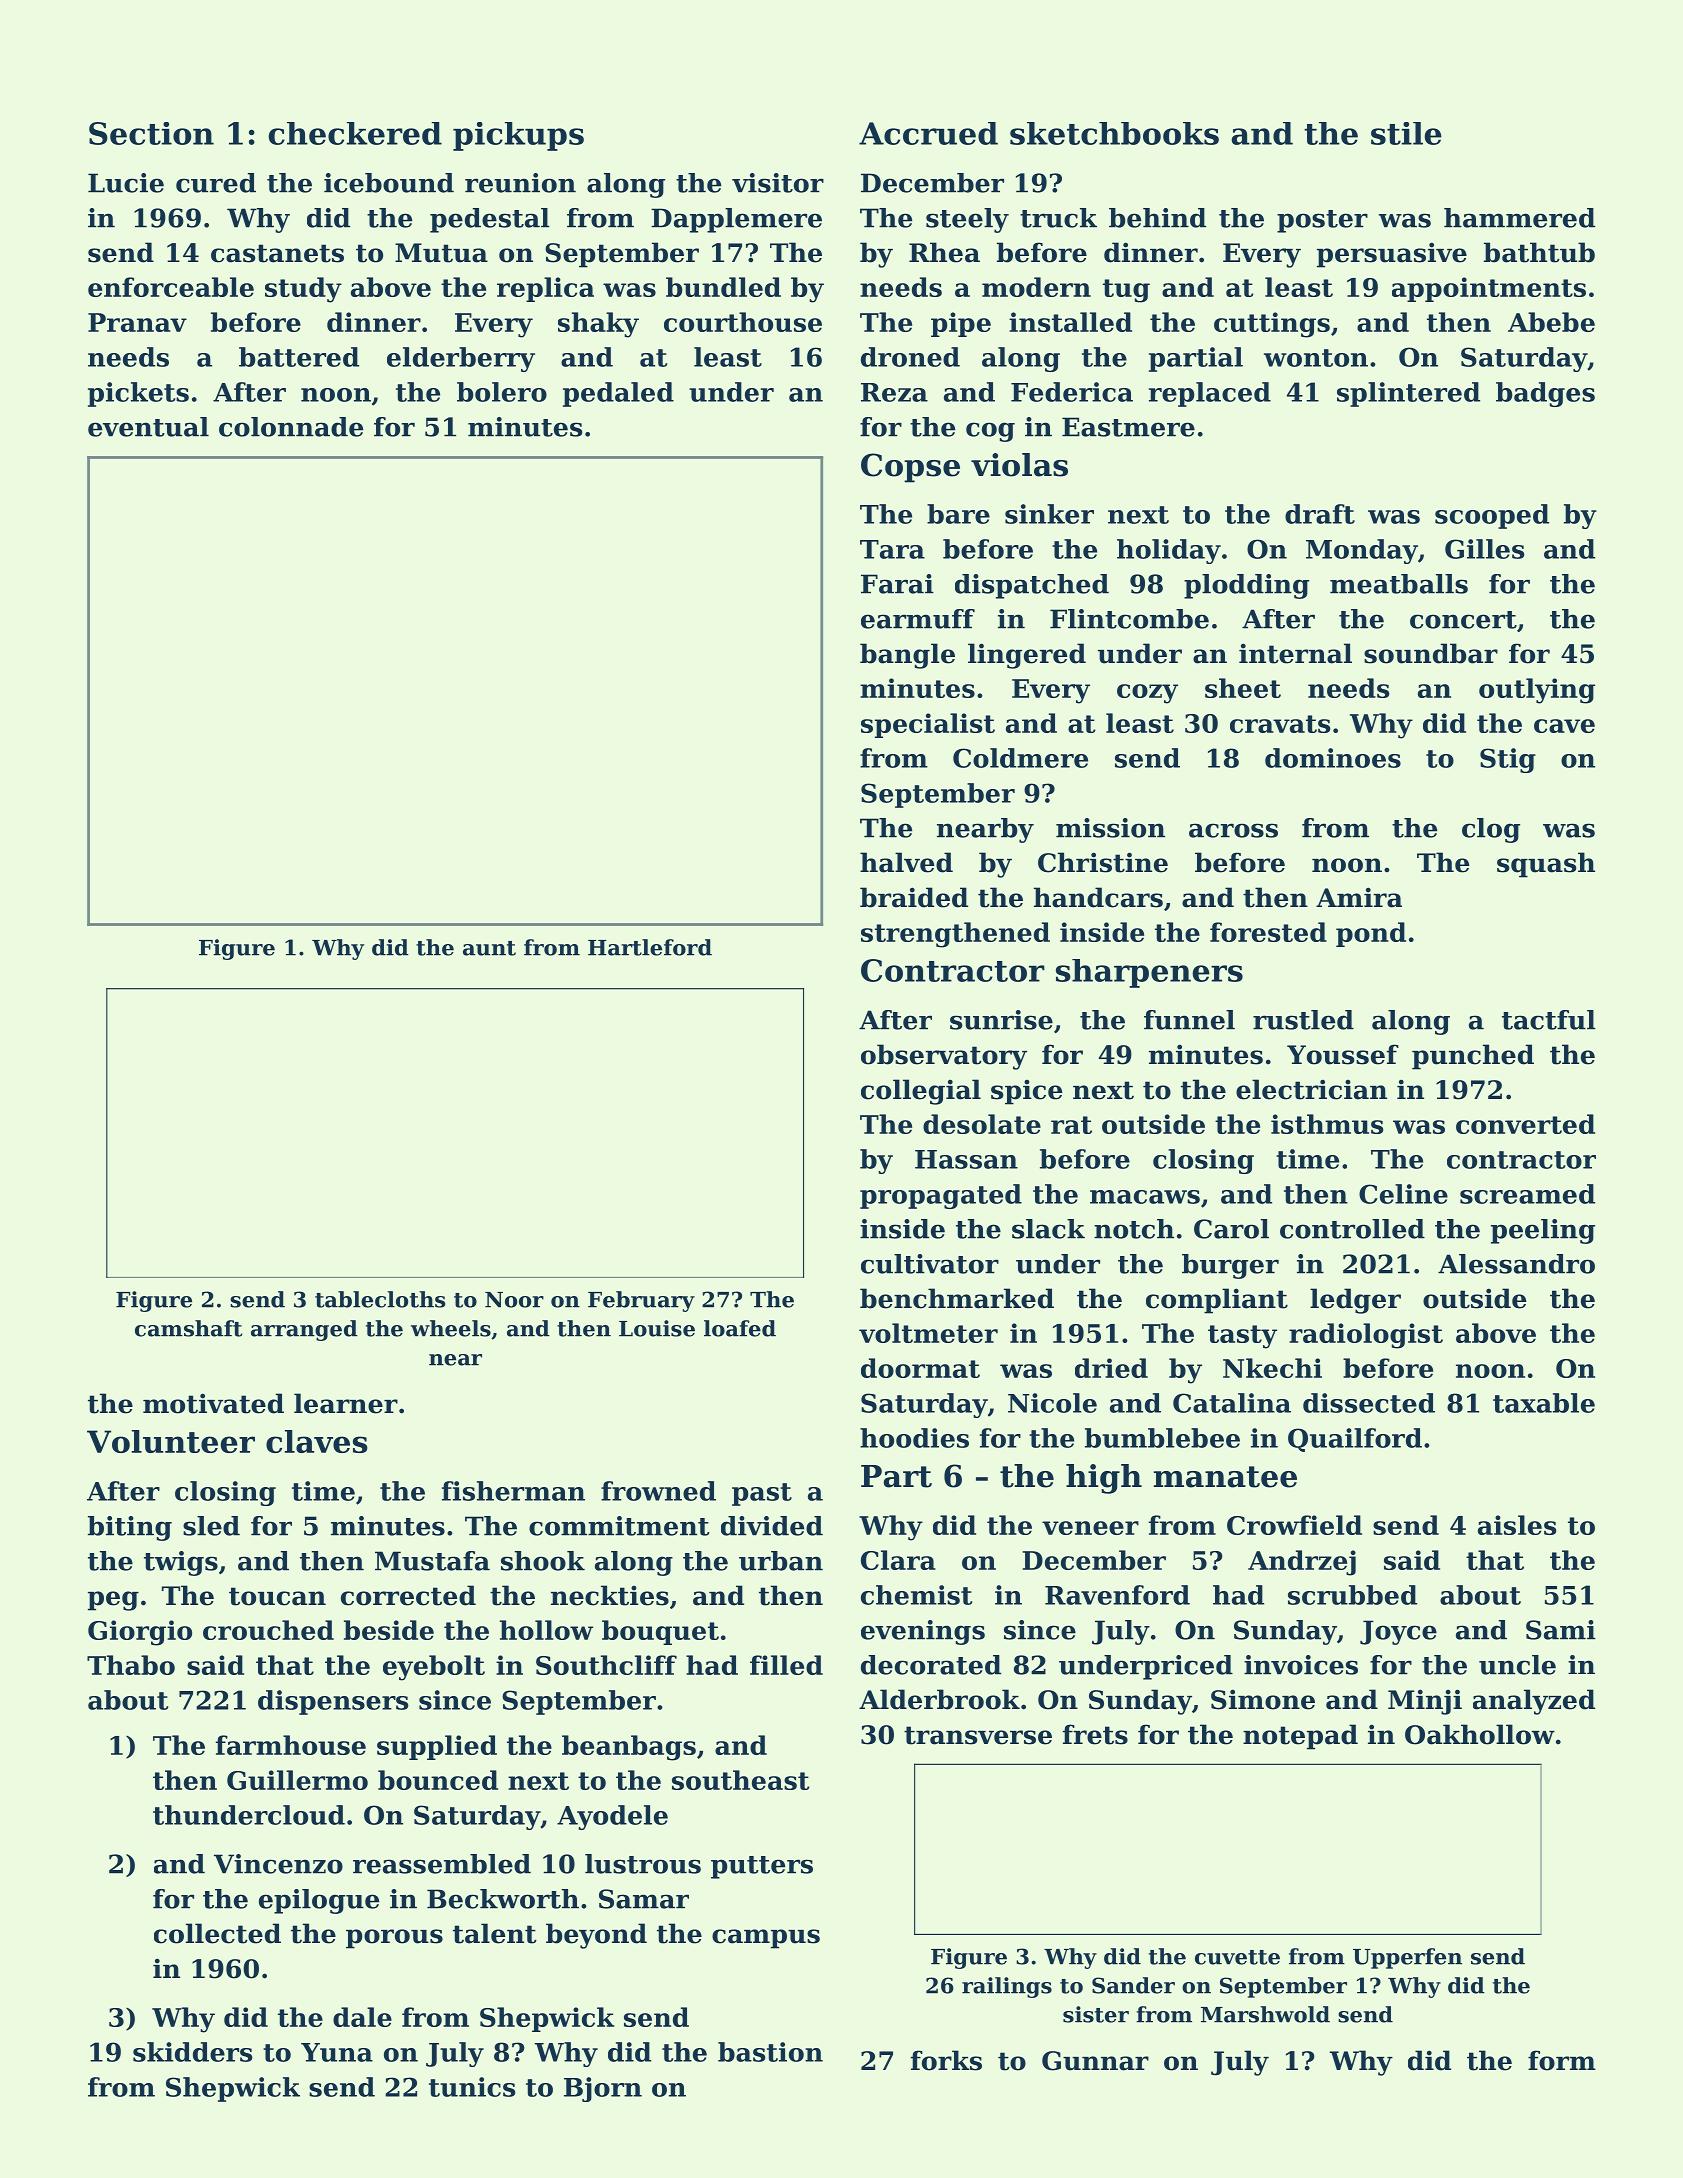 Image resolution: width=1683 pixels, height=2178 pixels. Describe the element at coordinates (192, 2052) in the image. I see `skidders` at that location.
